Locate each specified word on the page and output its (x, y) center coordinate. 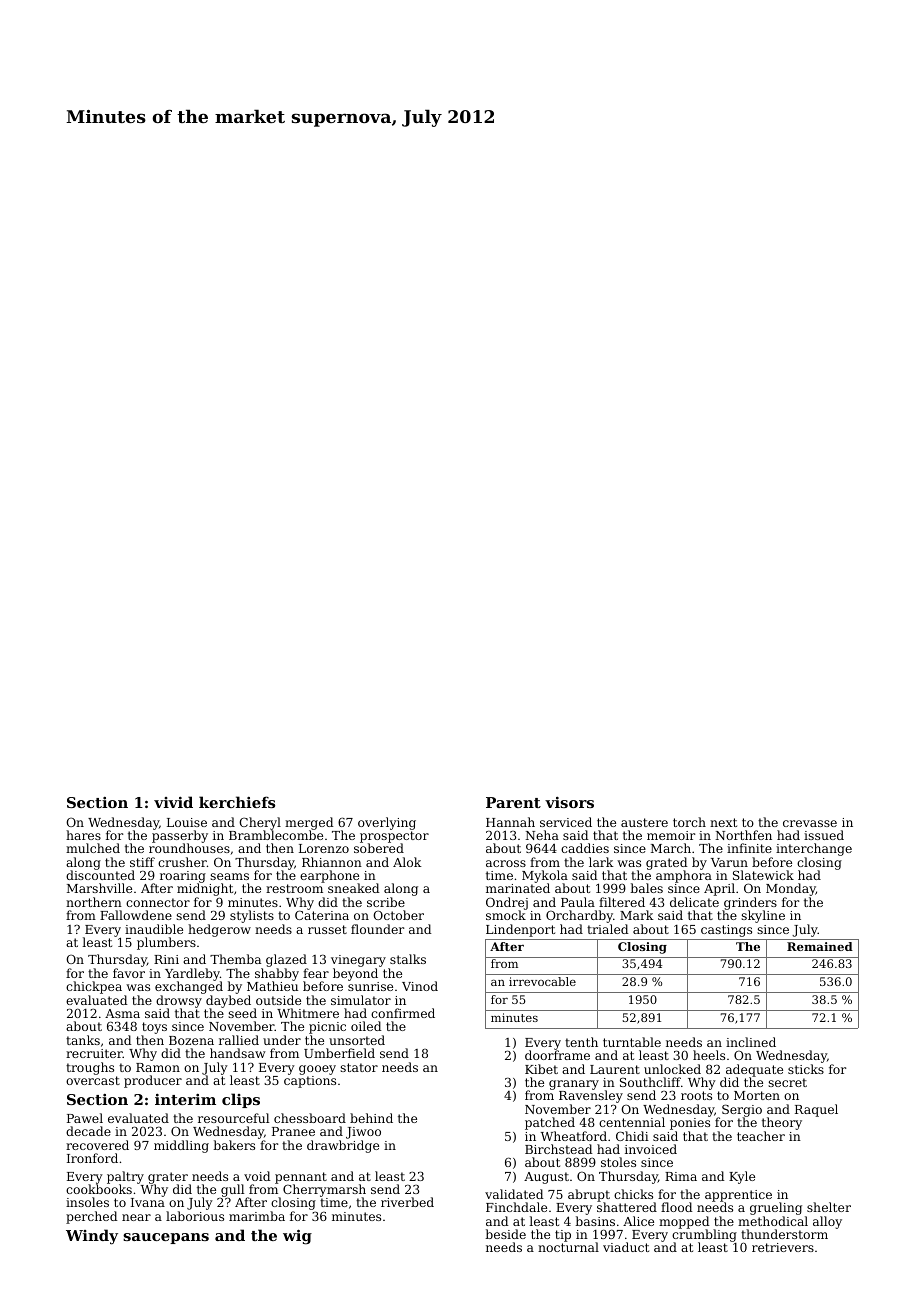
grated (667, 864)
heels (709, 1055)
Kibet (541, 1069)
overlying (387, 823)
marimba (257, 1216)
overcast (93, 1080)
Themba (235, 959)
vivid (173, 802)
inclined (751, 1042)
